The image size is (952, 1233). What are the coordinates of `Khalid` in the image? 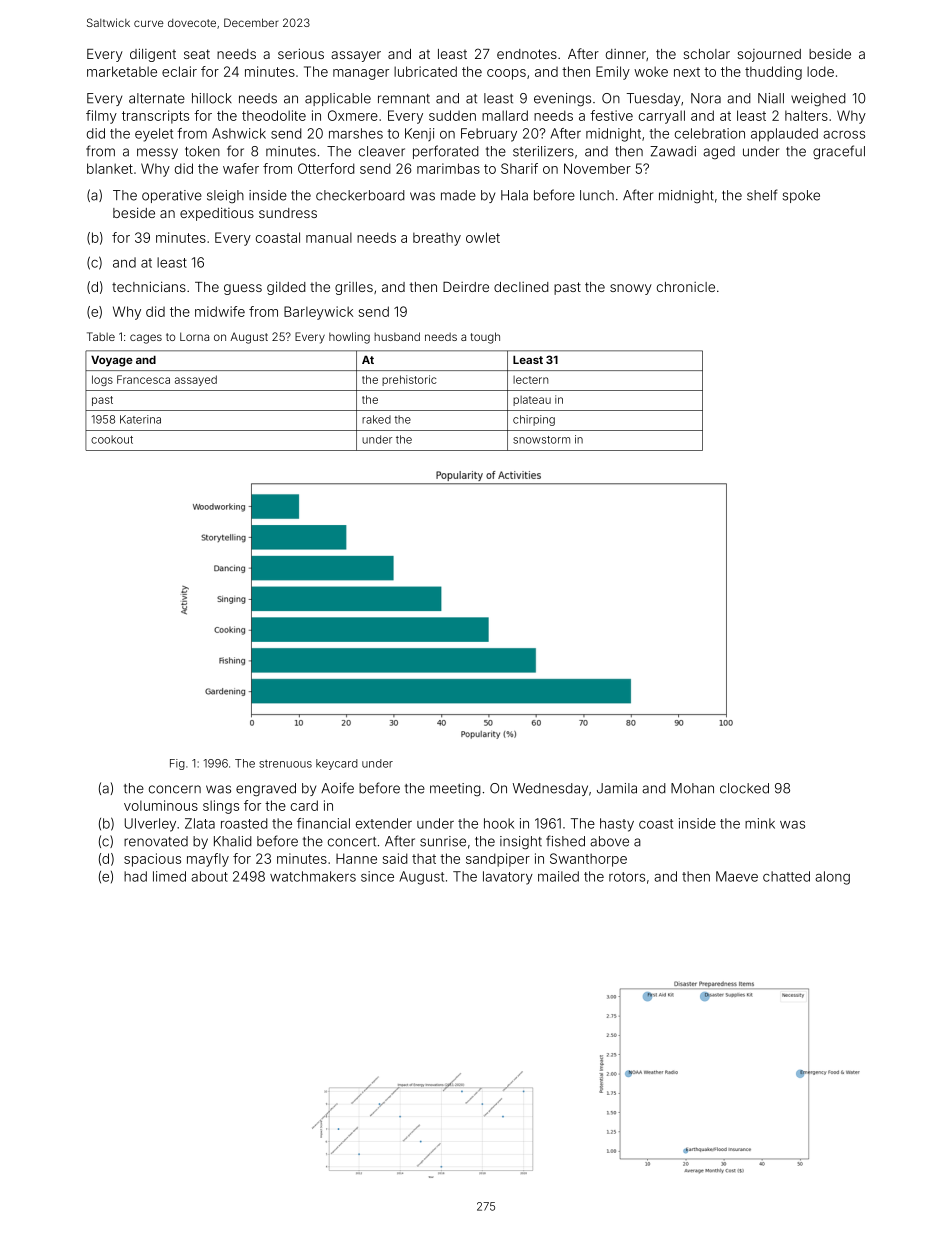 It's located at (233, 841).
